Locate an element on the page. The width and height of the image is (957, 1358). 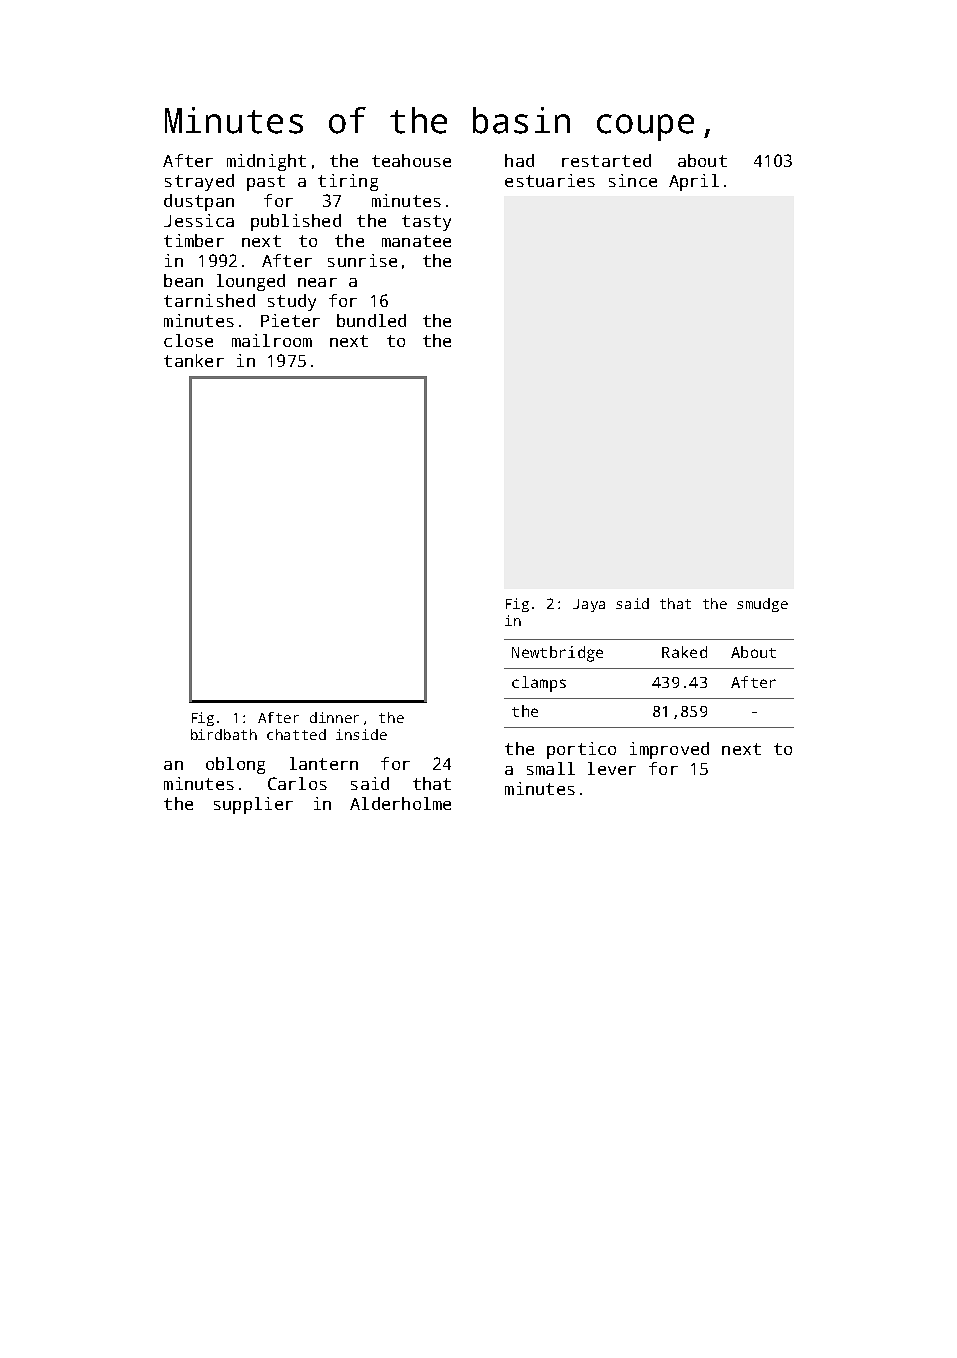
restarted is located at coordinates (606, 160).
